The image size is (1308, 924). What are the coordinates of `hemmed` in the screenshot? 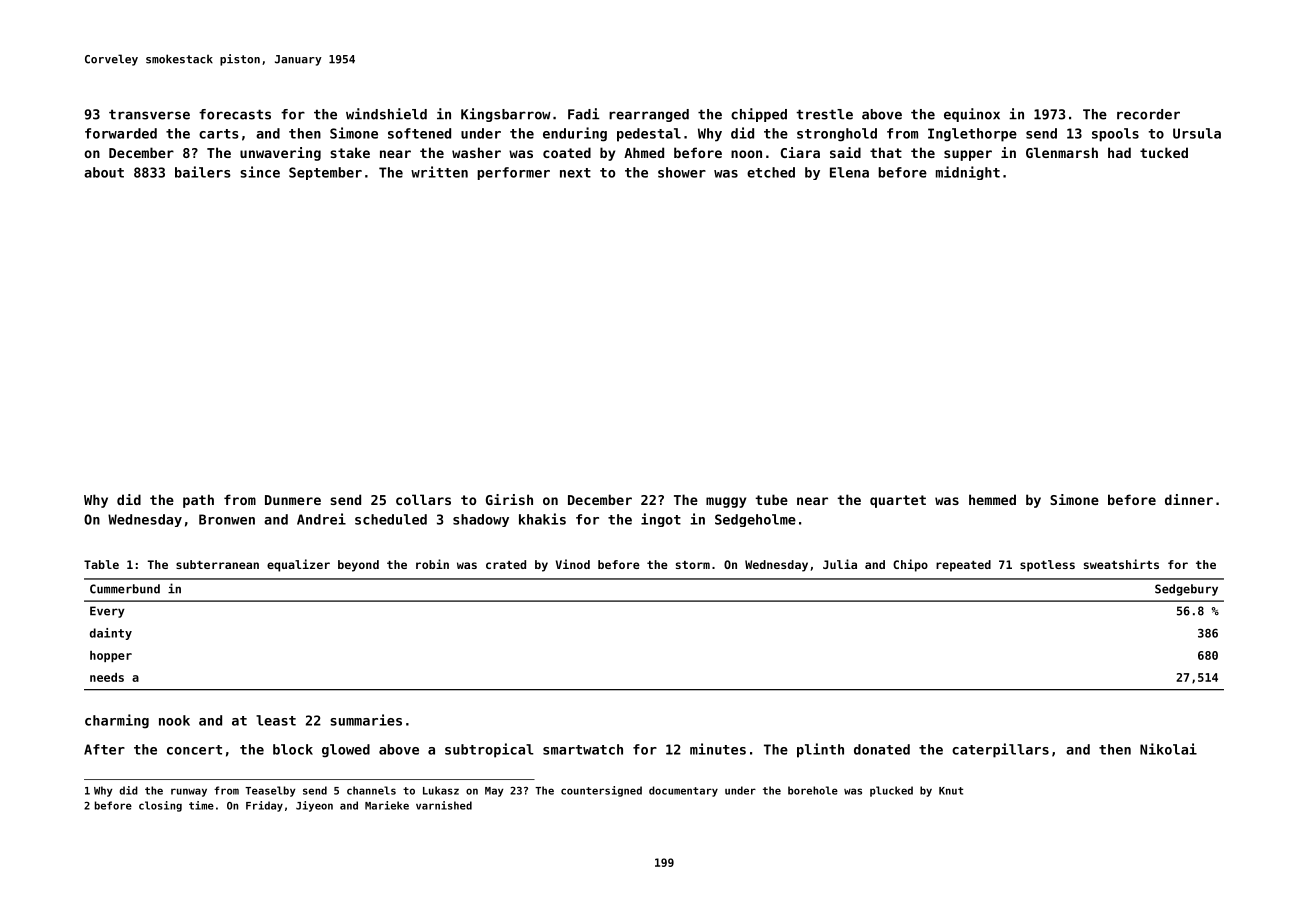 It's located at (992, 499).
